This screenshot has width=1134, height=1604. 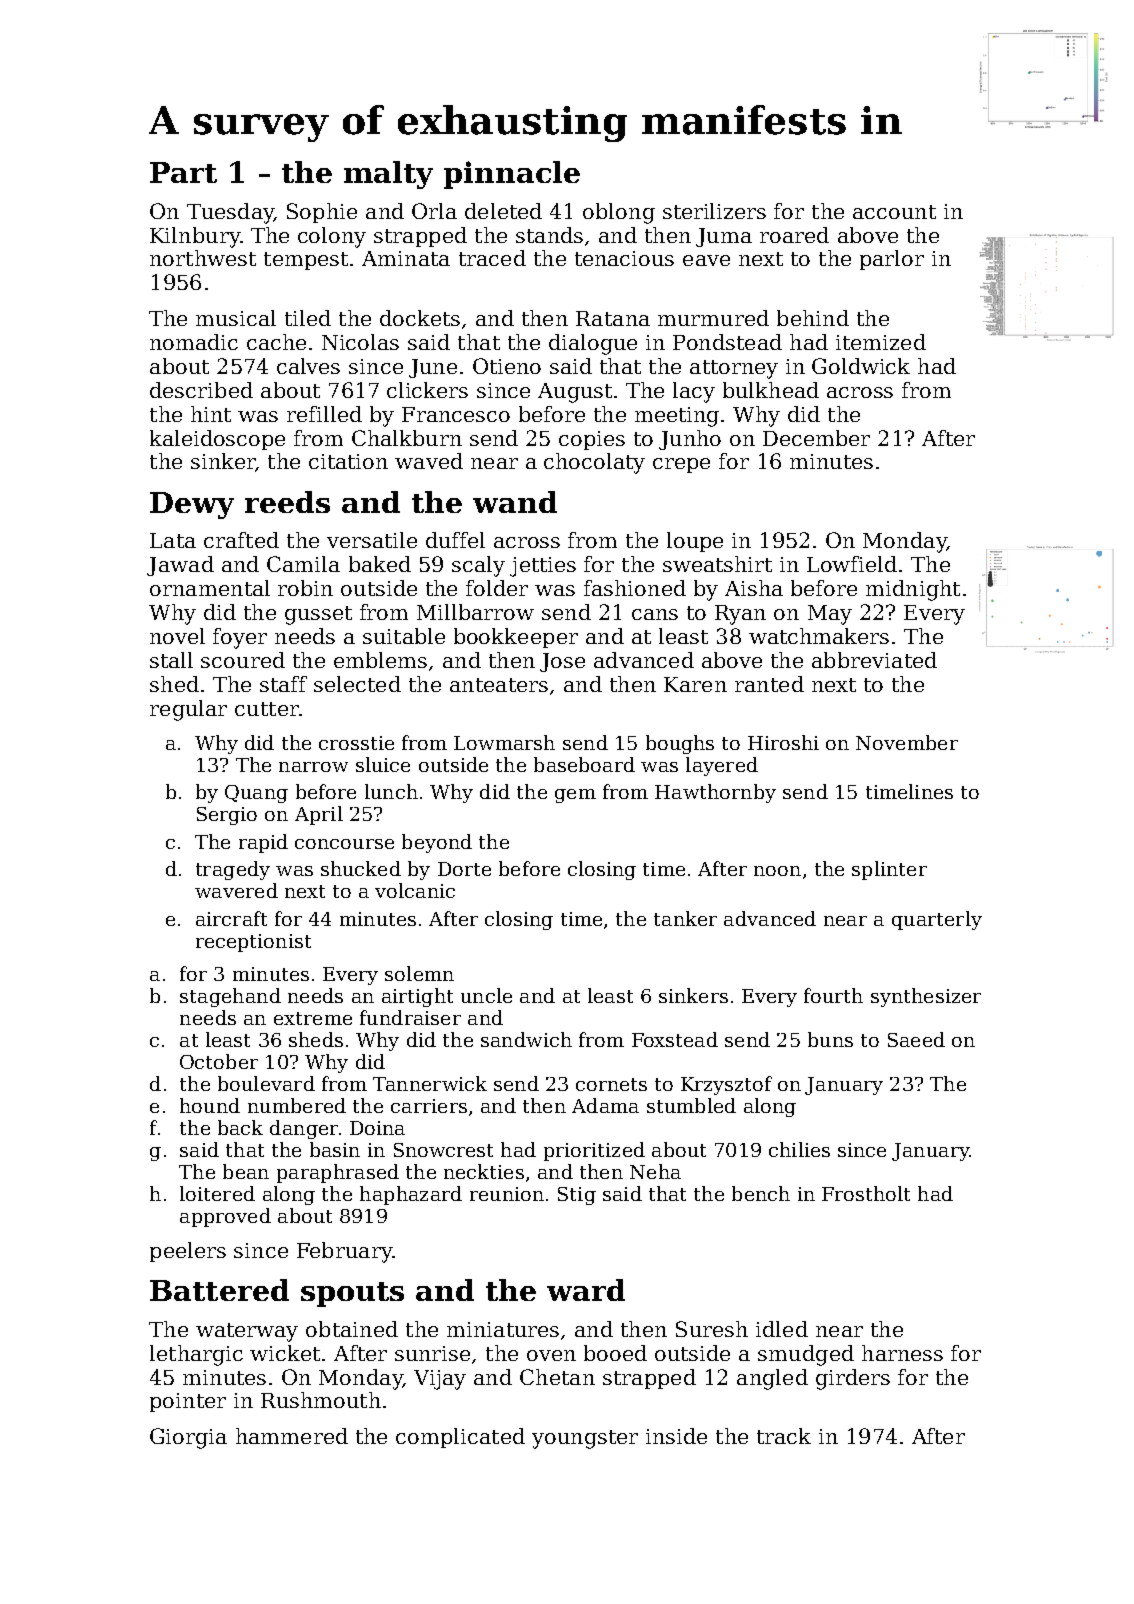 What do you see at coordinates (594, 1151) in the screenshot?
I see `prioritized` at bounding box center [594, 1151].
